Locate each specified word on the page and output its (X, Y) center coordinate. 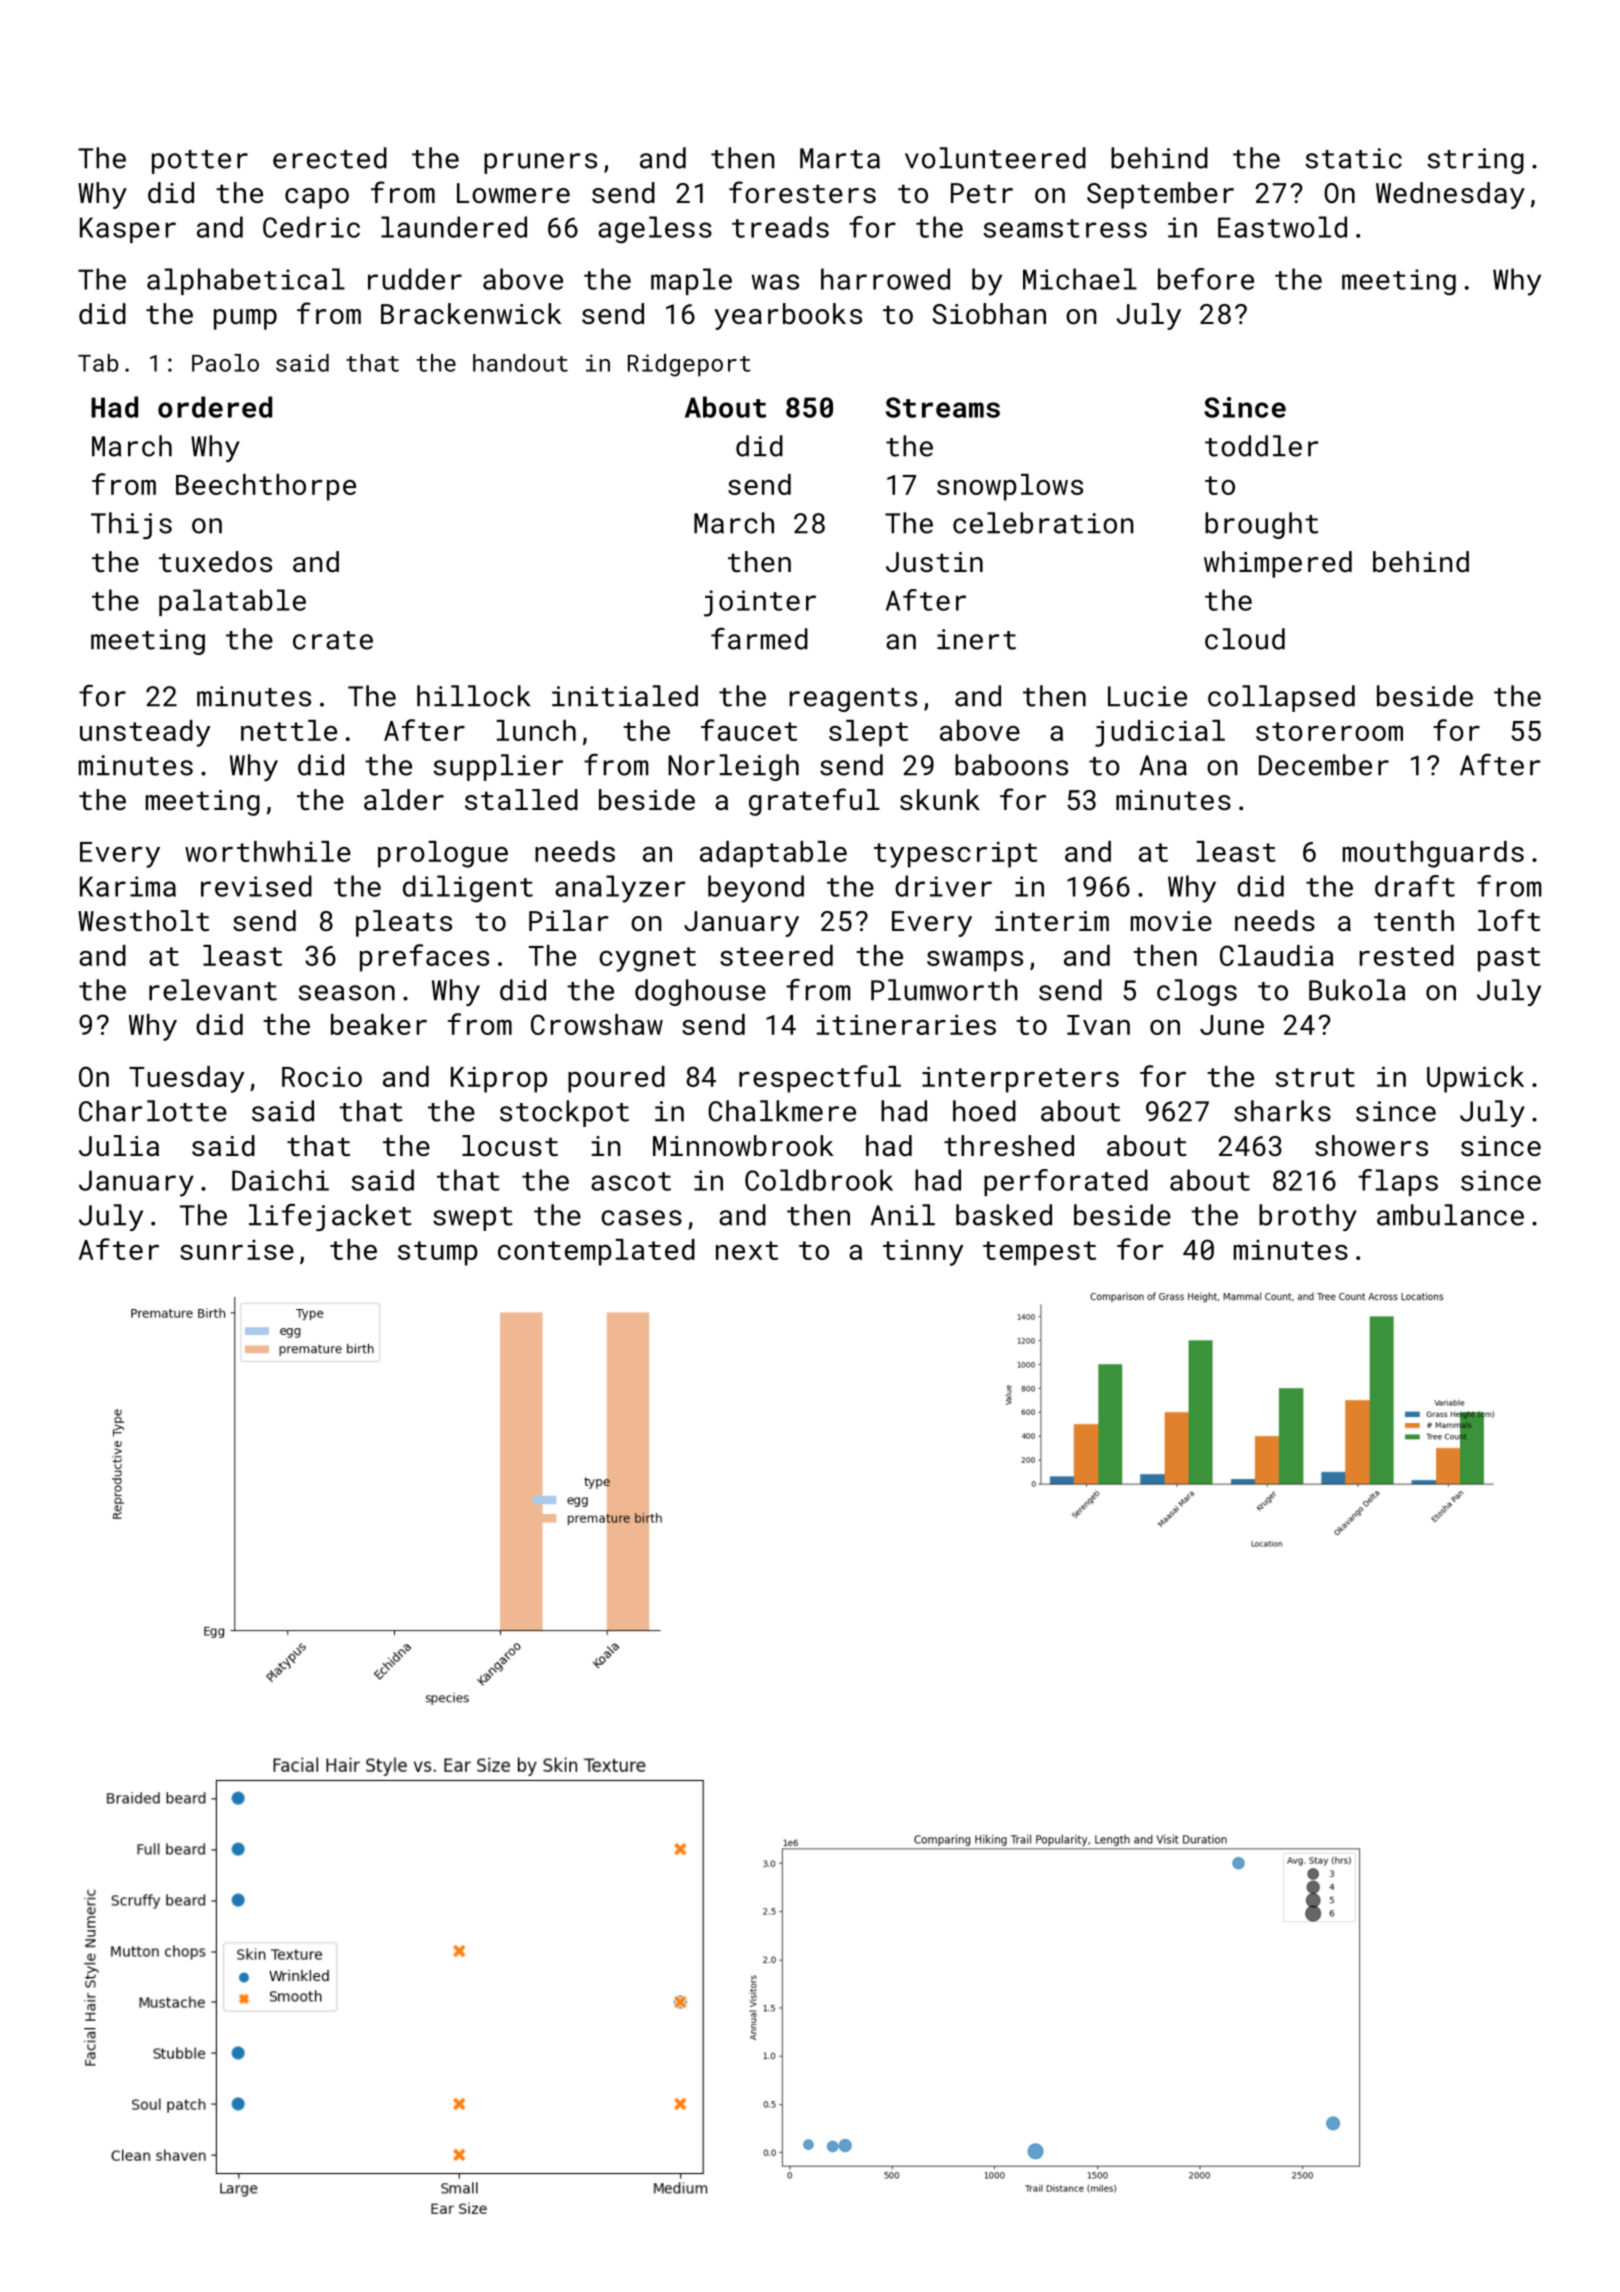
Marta (840, 158)
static (1353, 158)
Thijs (131, 525)
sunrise (237, 1250)
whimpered (1278, 564)
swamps (975, 961)
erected (330, 158)
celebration (1043, 523)
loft (1509, 920)
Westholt (143, 921)
